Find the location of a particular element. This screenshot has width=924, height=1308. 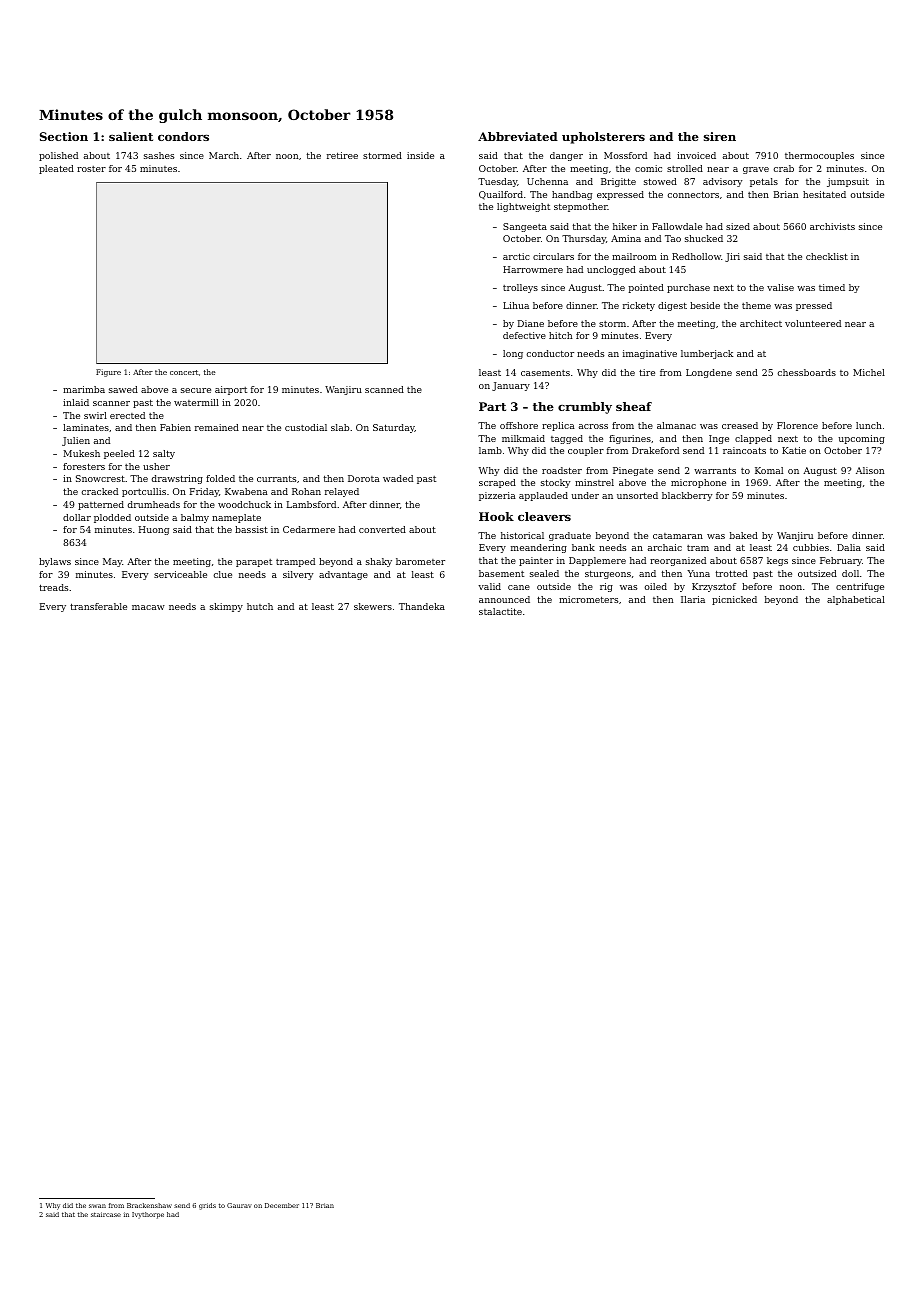

chessboards is located at coordinates (807, 372).
